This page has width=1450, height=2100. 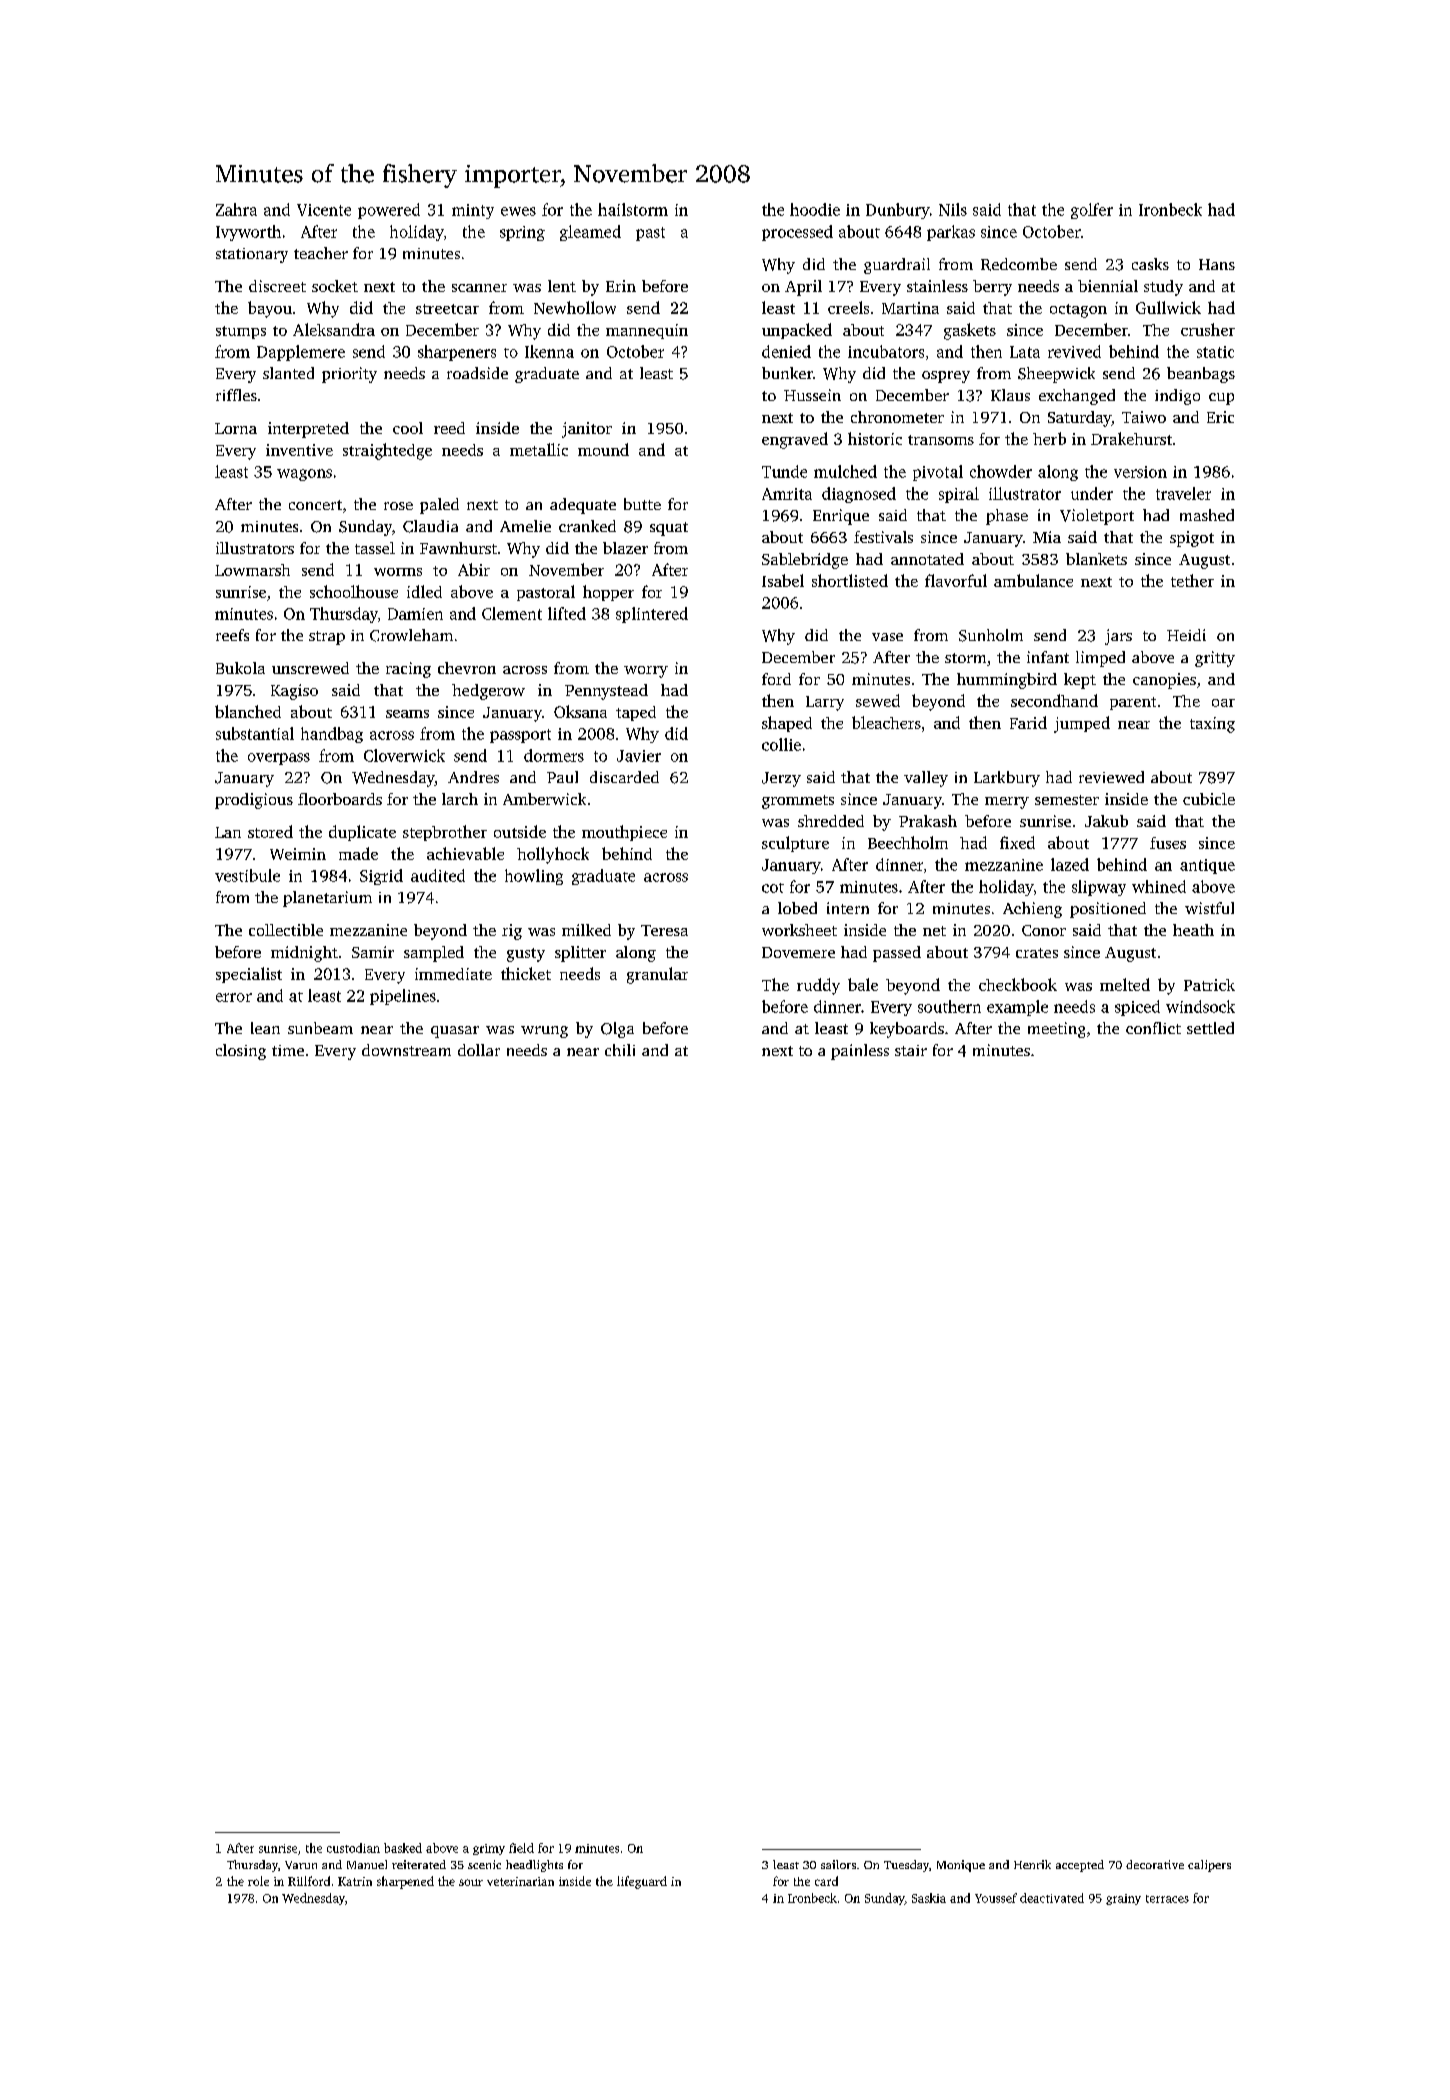 What do you see at coordinates (403, 1848) in the page?
I see `basked` at bounding box center [403, 1848].
